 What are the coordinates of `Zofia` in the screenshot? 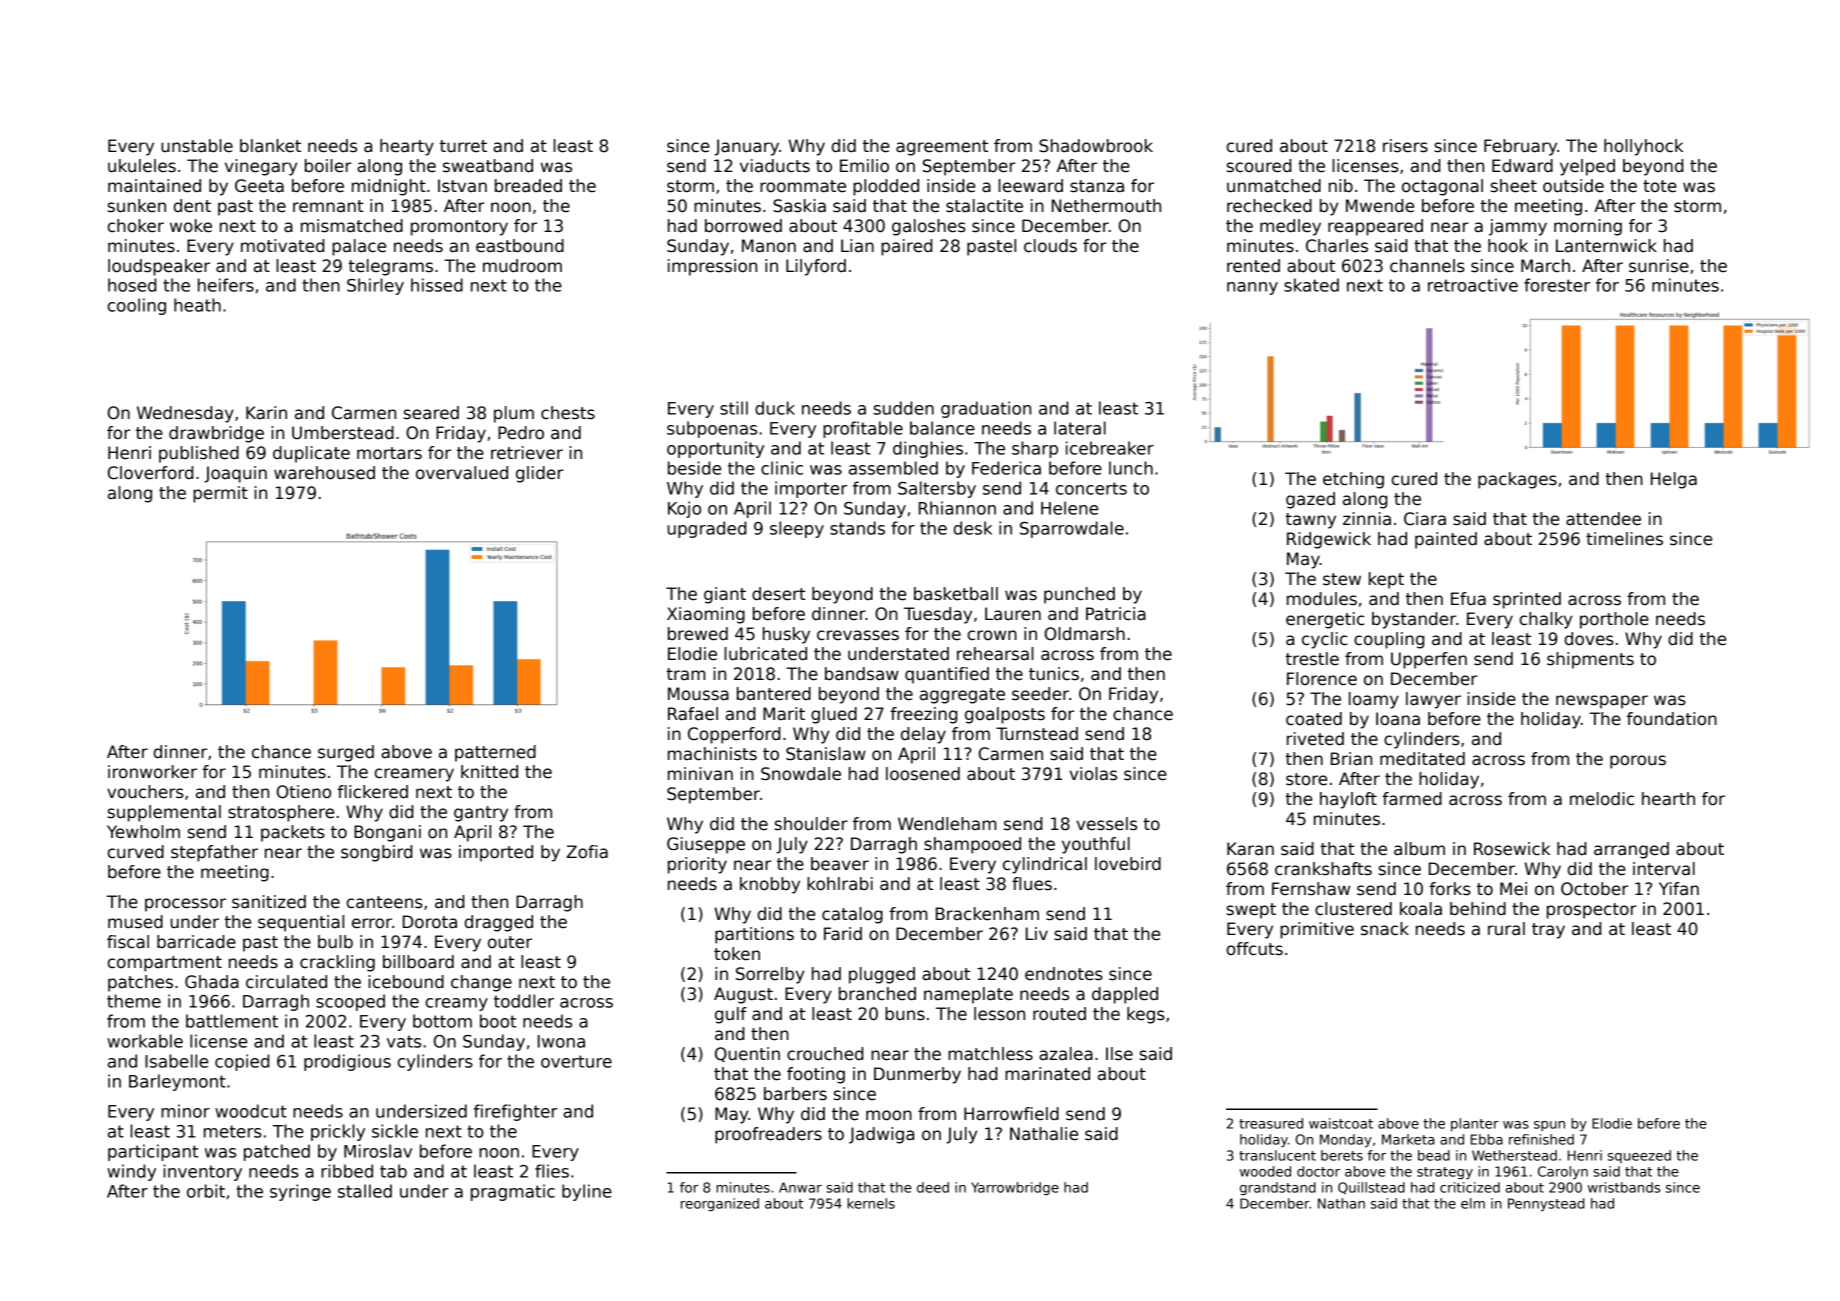 It's located at (587, 852).
